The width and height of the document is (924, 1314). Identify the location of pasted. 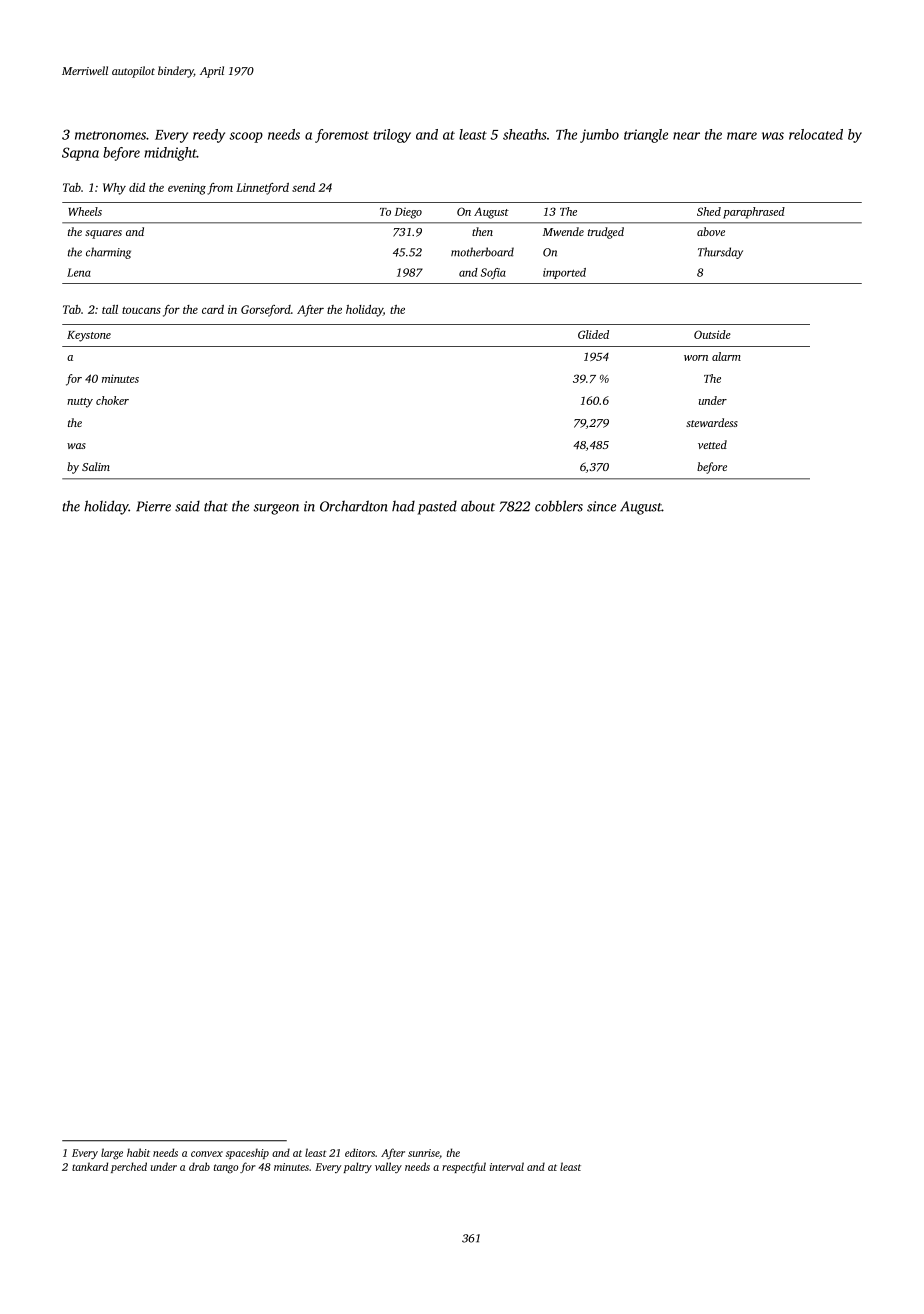
(437, 508).
